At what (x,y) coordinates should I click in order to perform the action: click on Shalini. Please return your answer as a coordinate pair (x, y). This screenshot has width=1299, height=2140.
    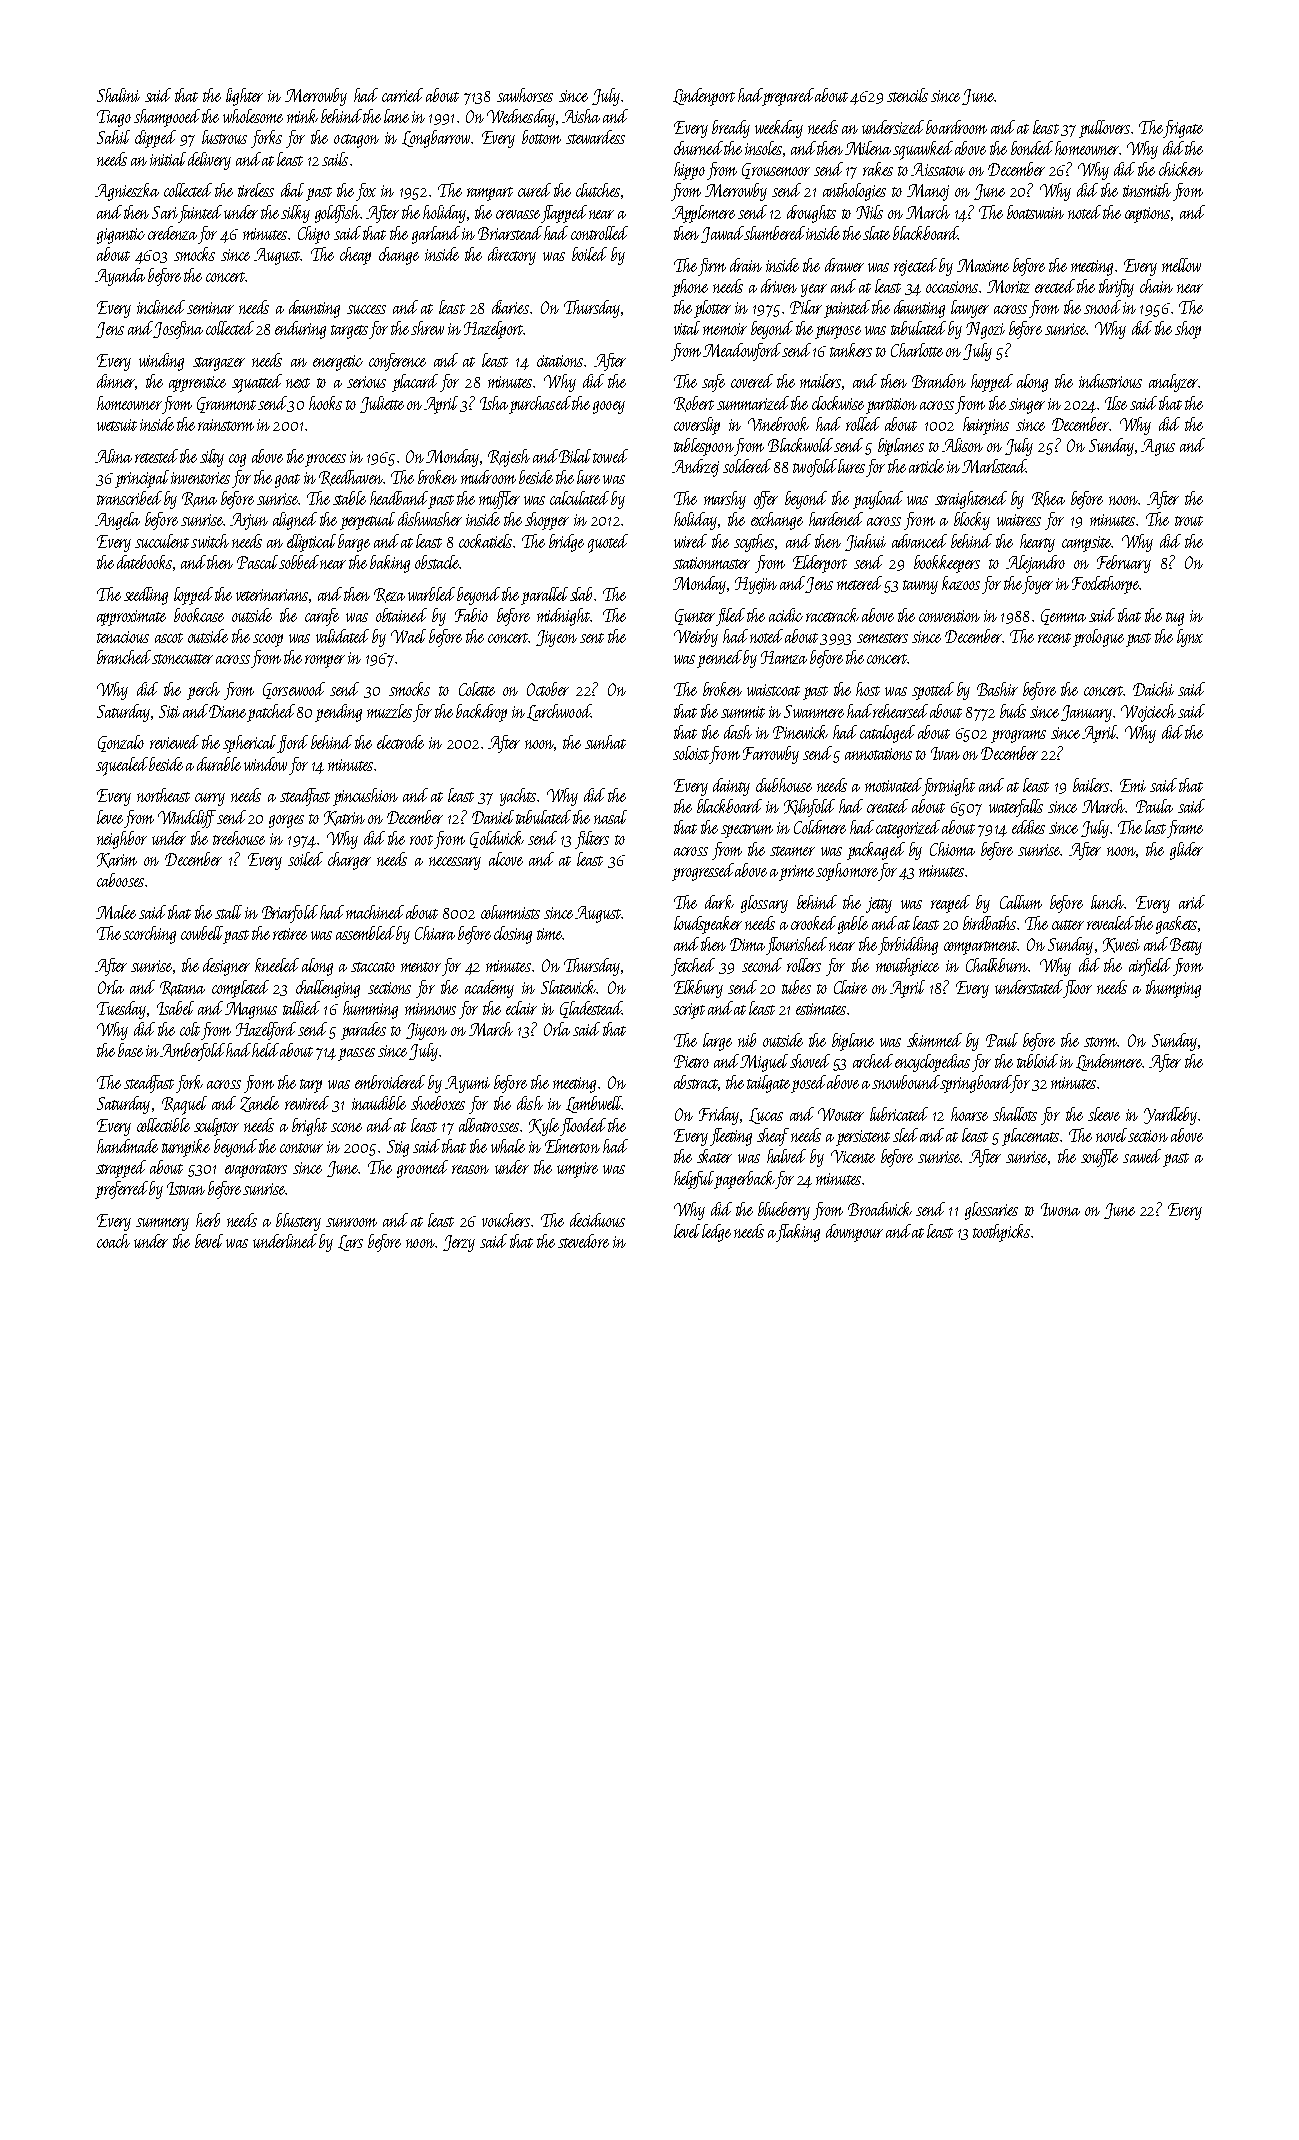
    Looking at the image, I should click on (118, 95).
